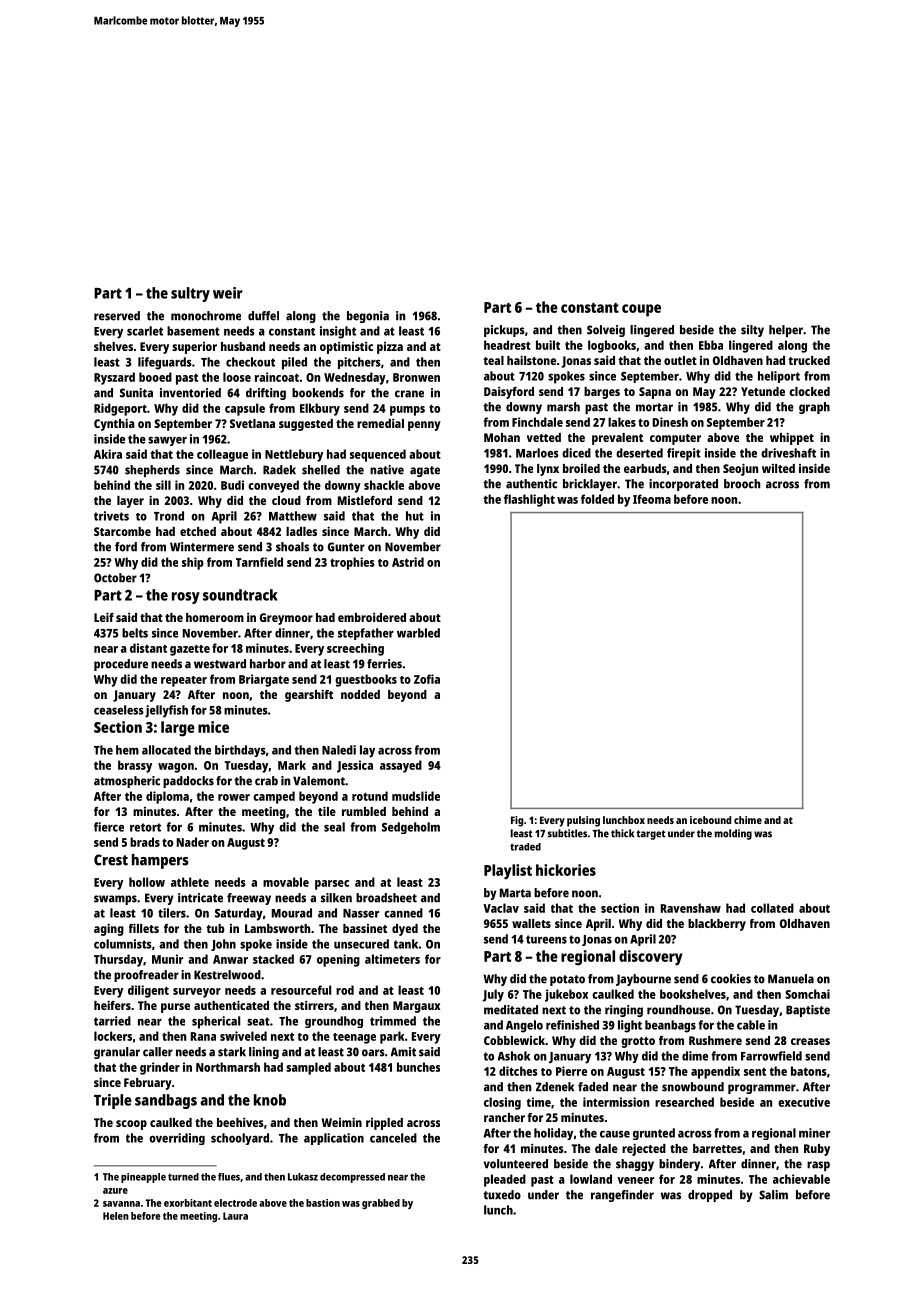  What do you see at coordinates (235, 1216) in the screenshot?
I see `Laura` at bounding box center [235, 1216].
